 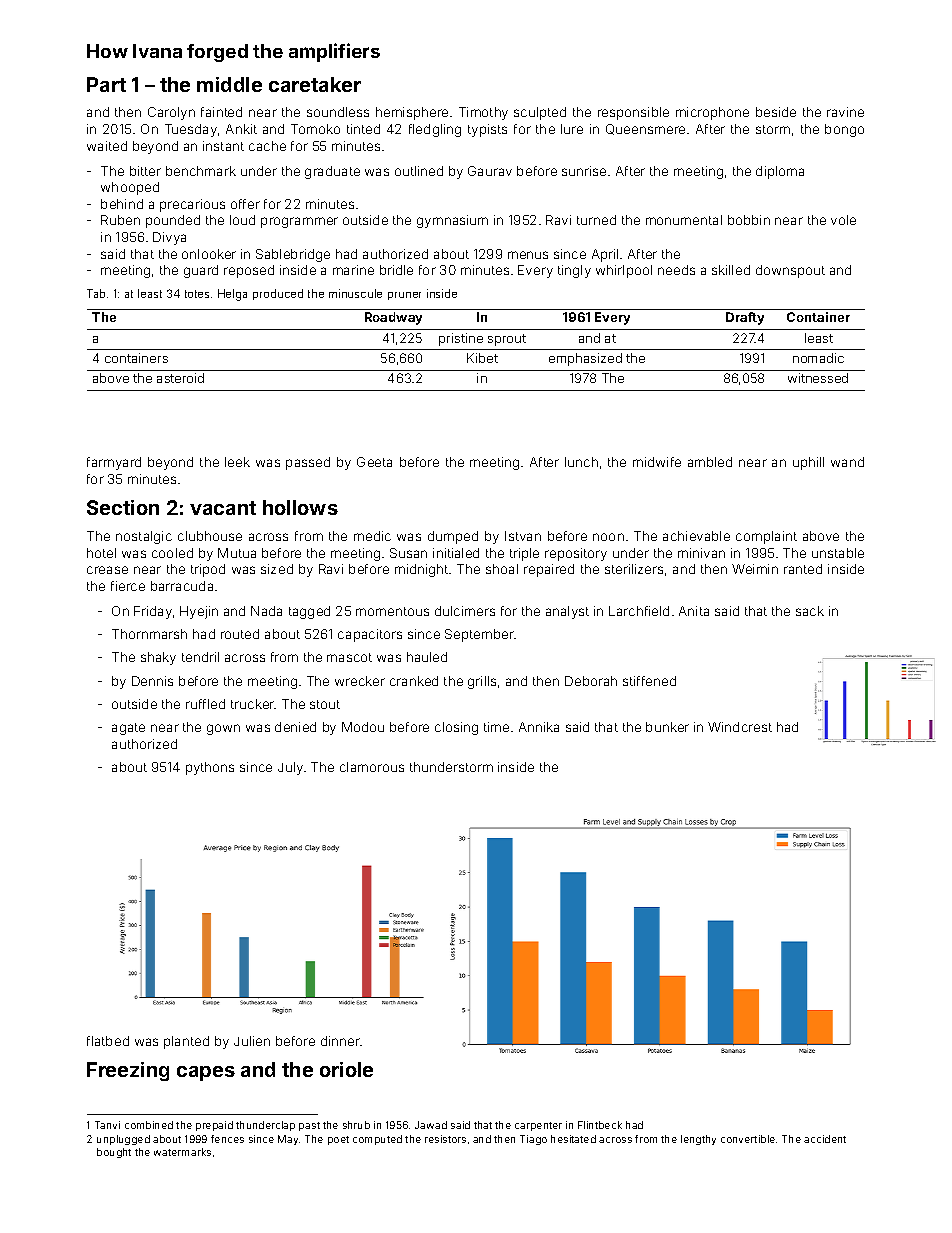 I want to click on Windcrest, so click(x=740, y=727).
